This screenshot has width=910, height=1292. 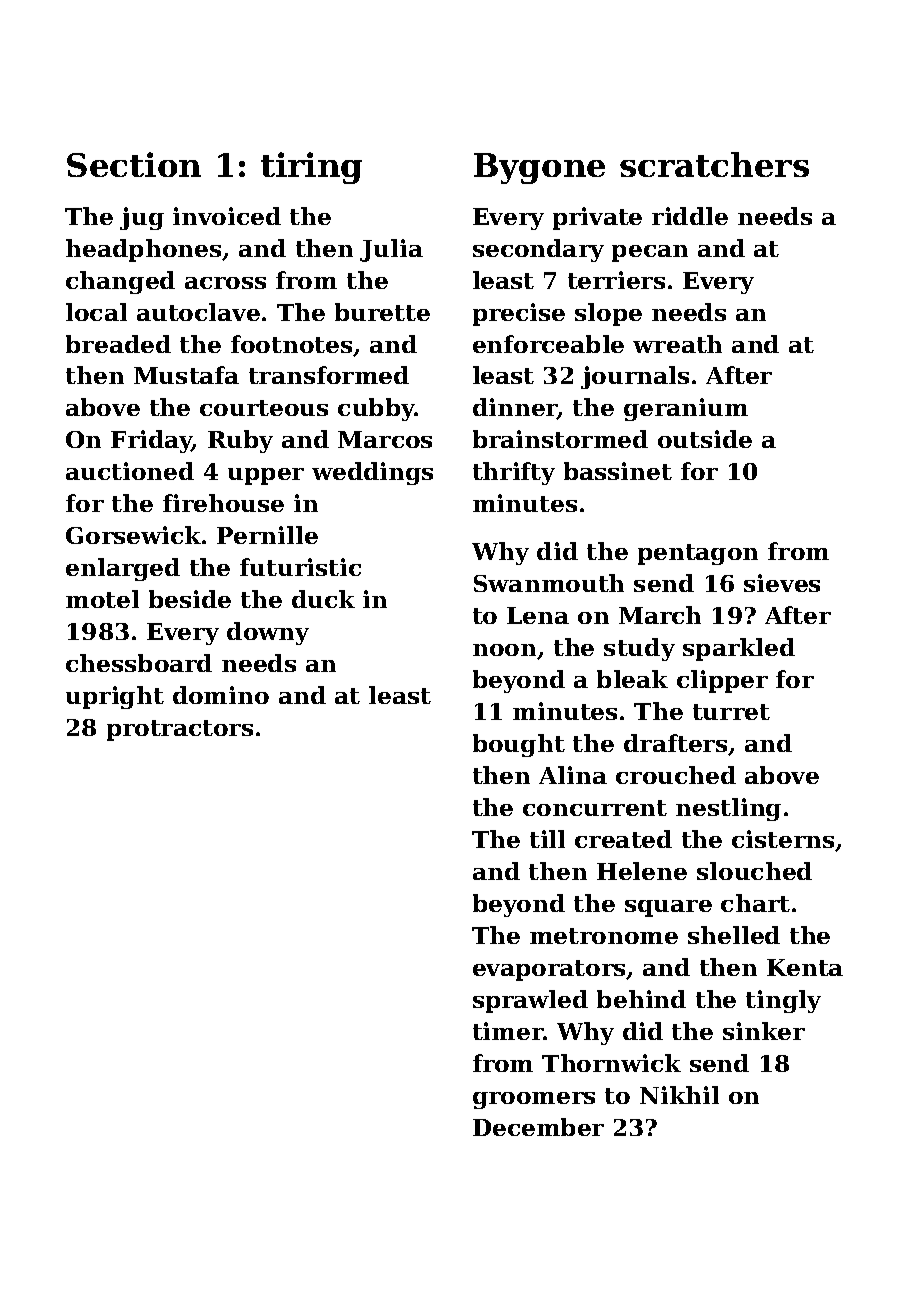 I want to click on turret, so click(x=731, y=712).
